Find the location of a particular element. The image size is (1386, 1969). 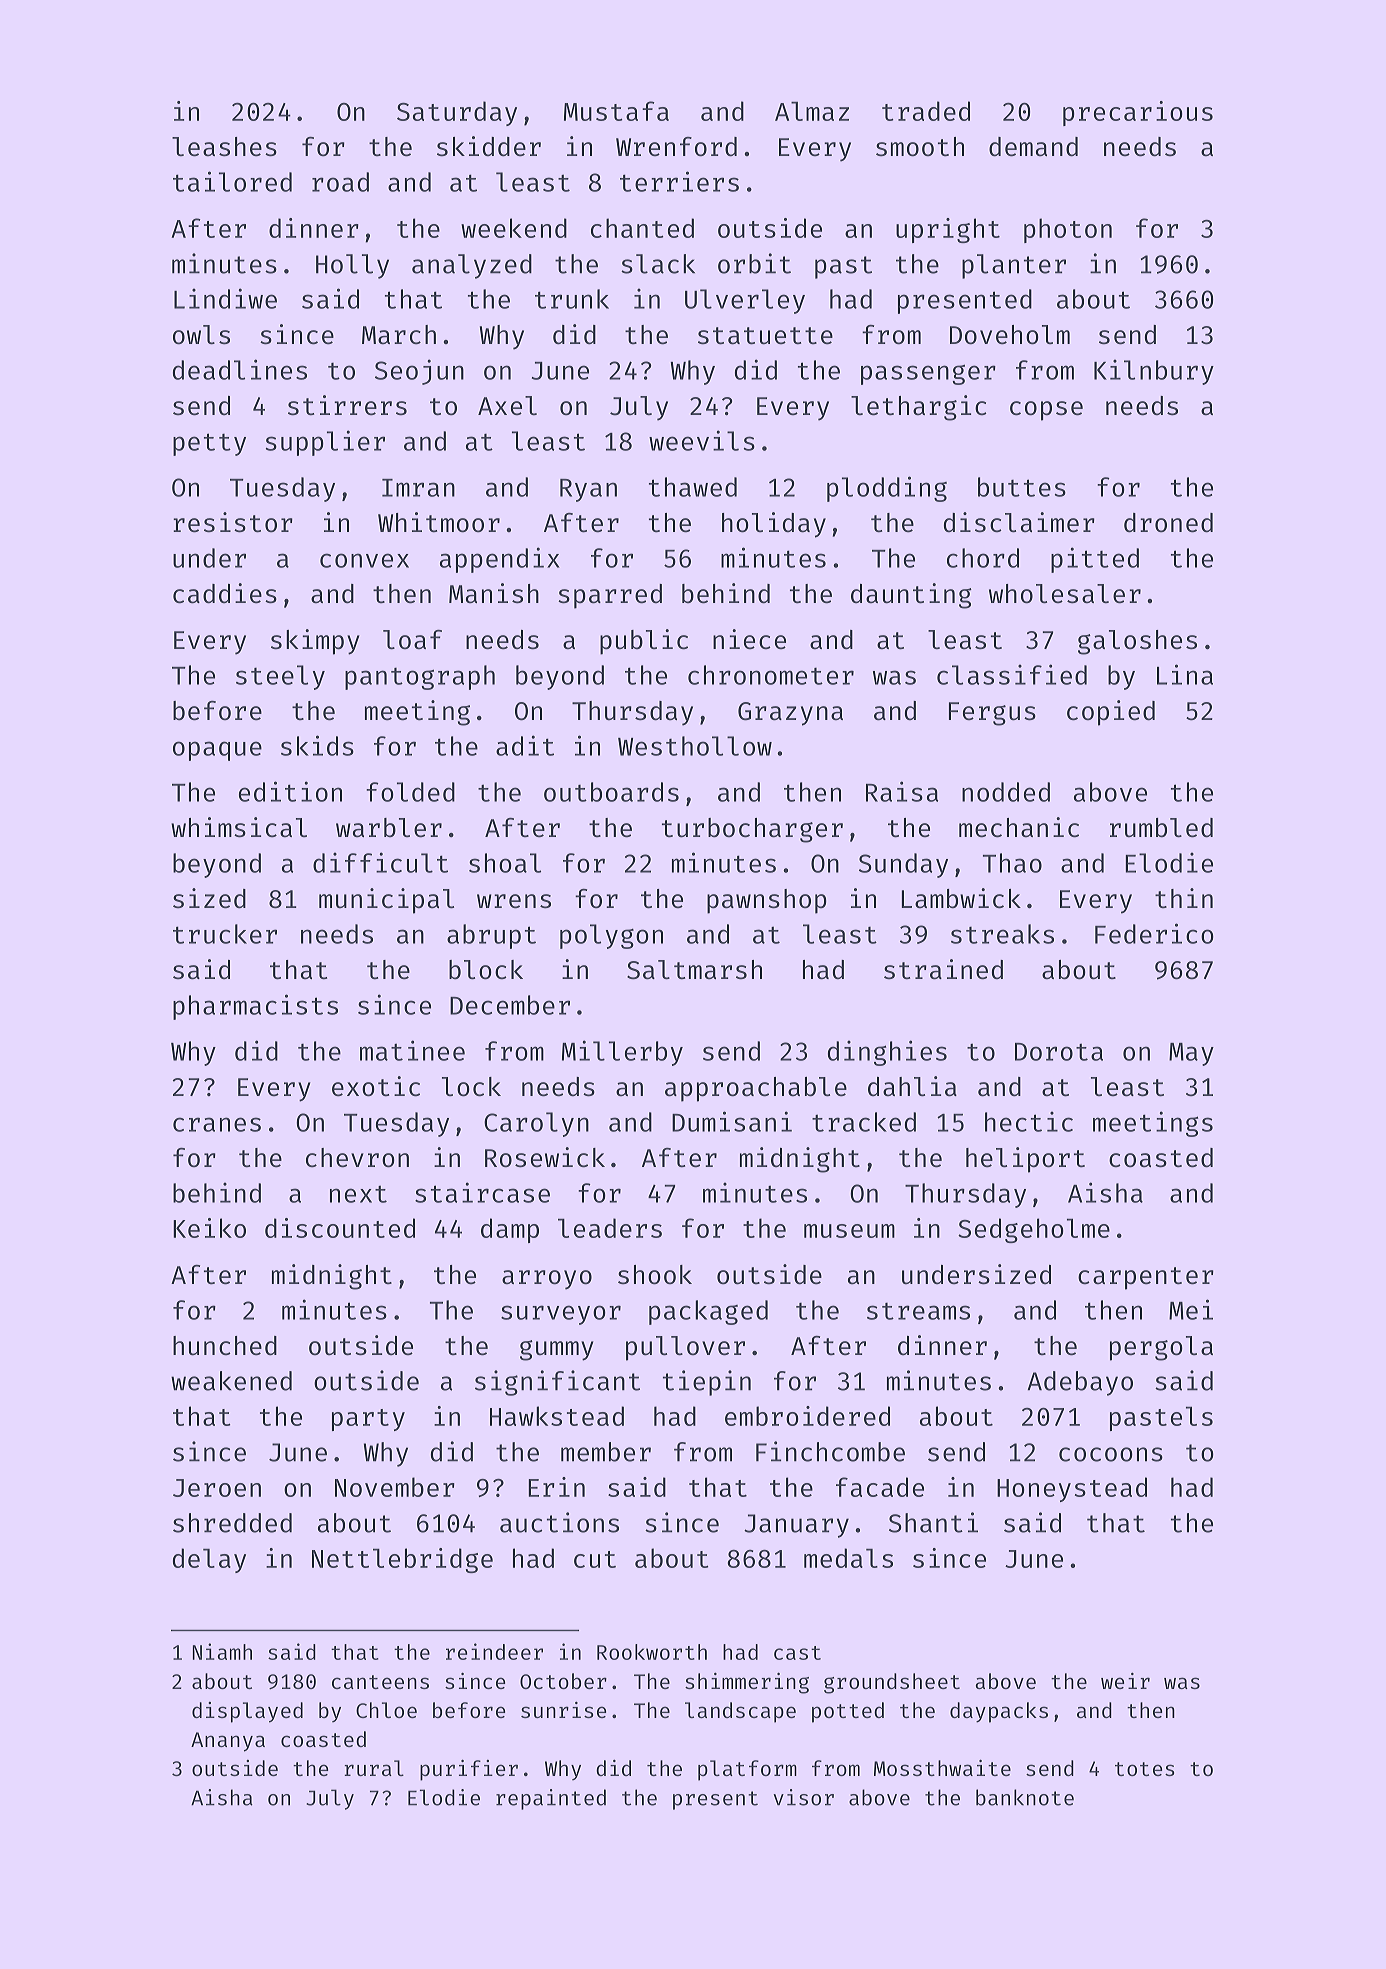

cut is located at coordinates (595, 1559).
